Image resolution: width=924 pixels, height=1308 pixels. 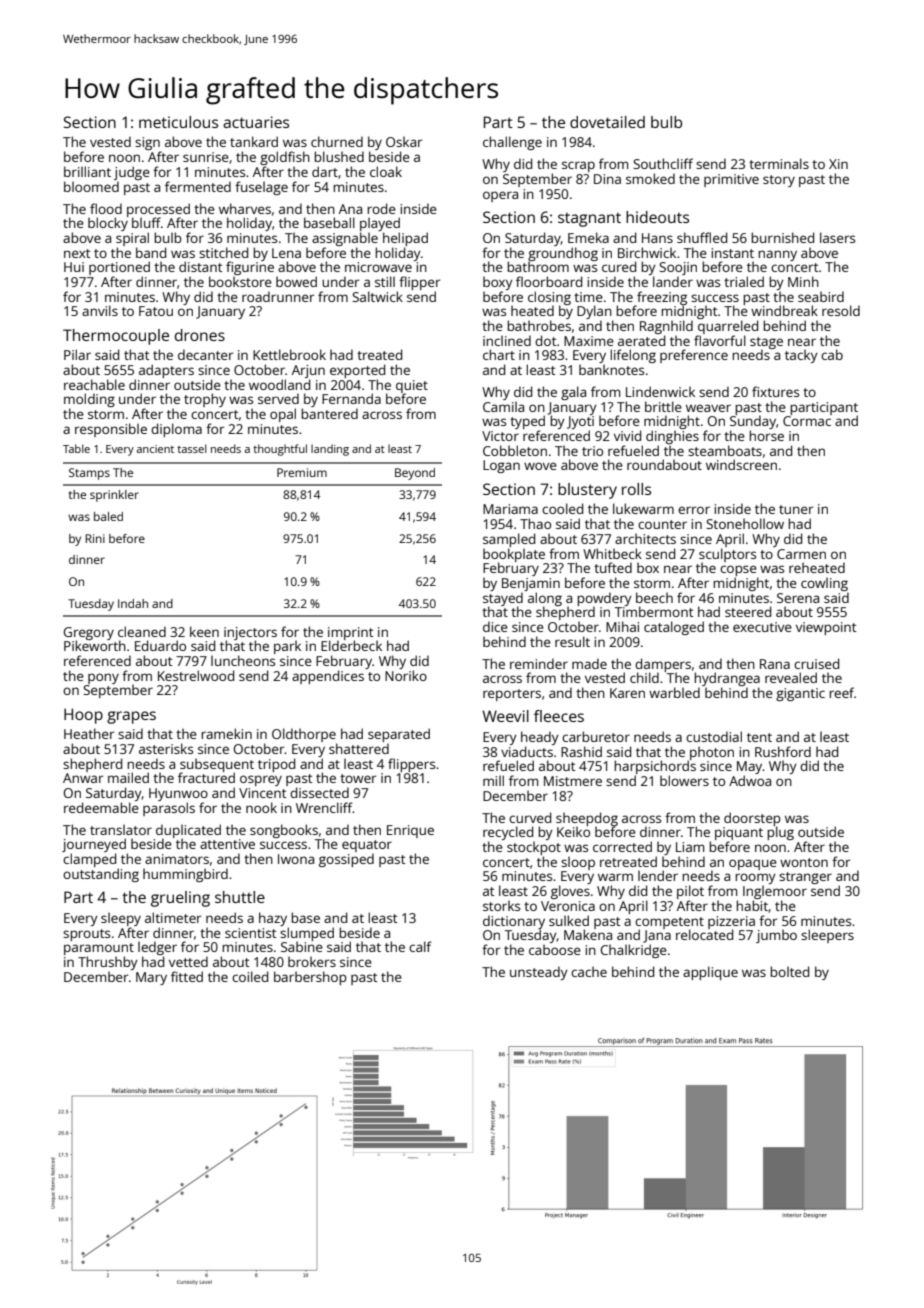 I want to click on lasers, so click(x=837, y=237).
